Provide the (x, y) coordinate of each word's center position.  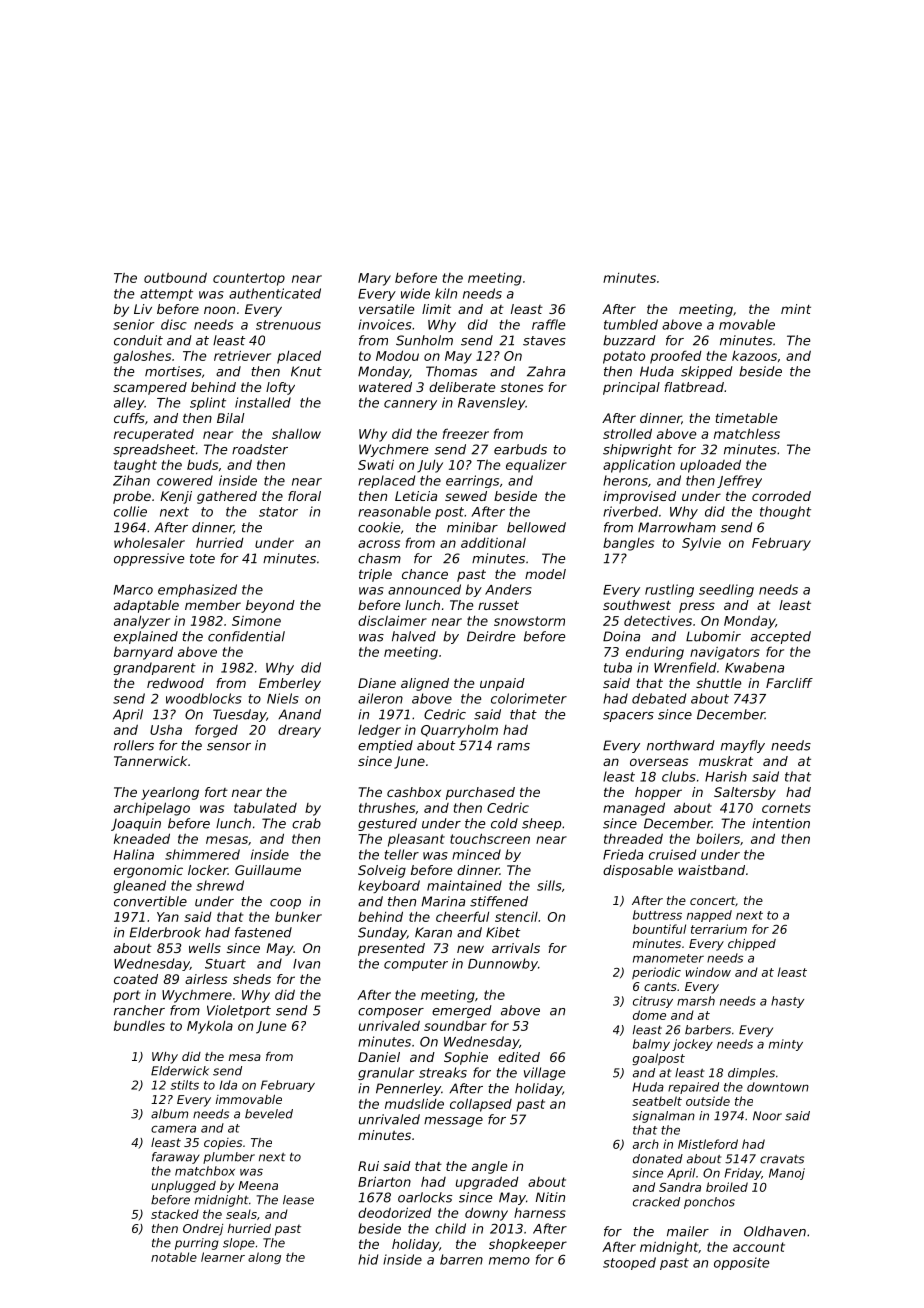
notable (174, 1257)
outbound (175, 277)
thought (785, 512)
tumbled (631, 324)
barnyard (143, 653)
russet (498, 605)
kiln (446, 293)
